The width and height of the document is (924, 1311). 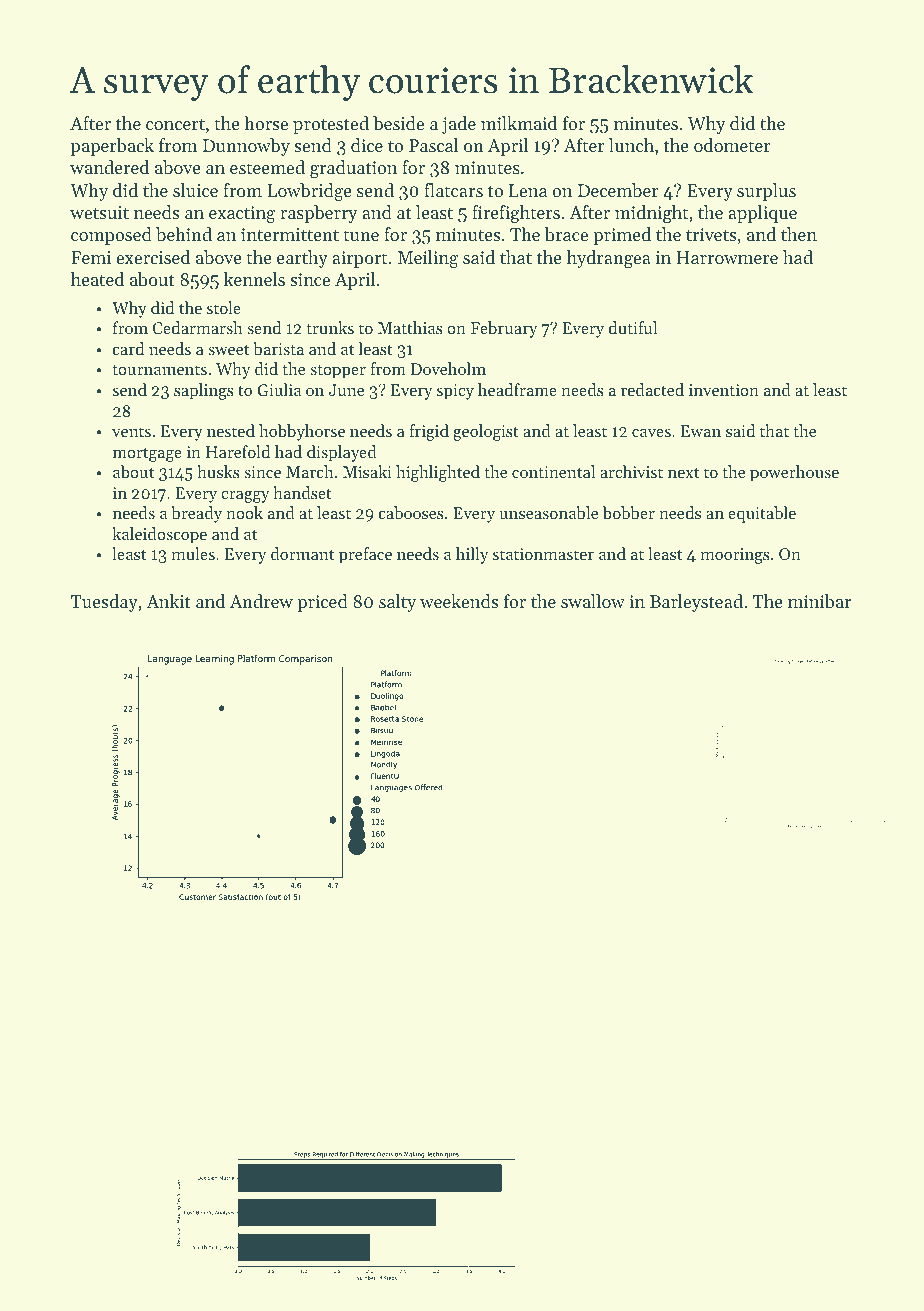 I want to click on salty, so click(x=397, y=603).
